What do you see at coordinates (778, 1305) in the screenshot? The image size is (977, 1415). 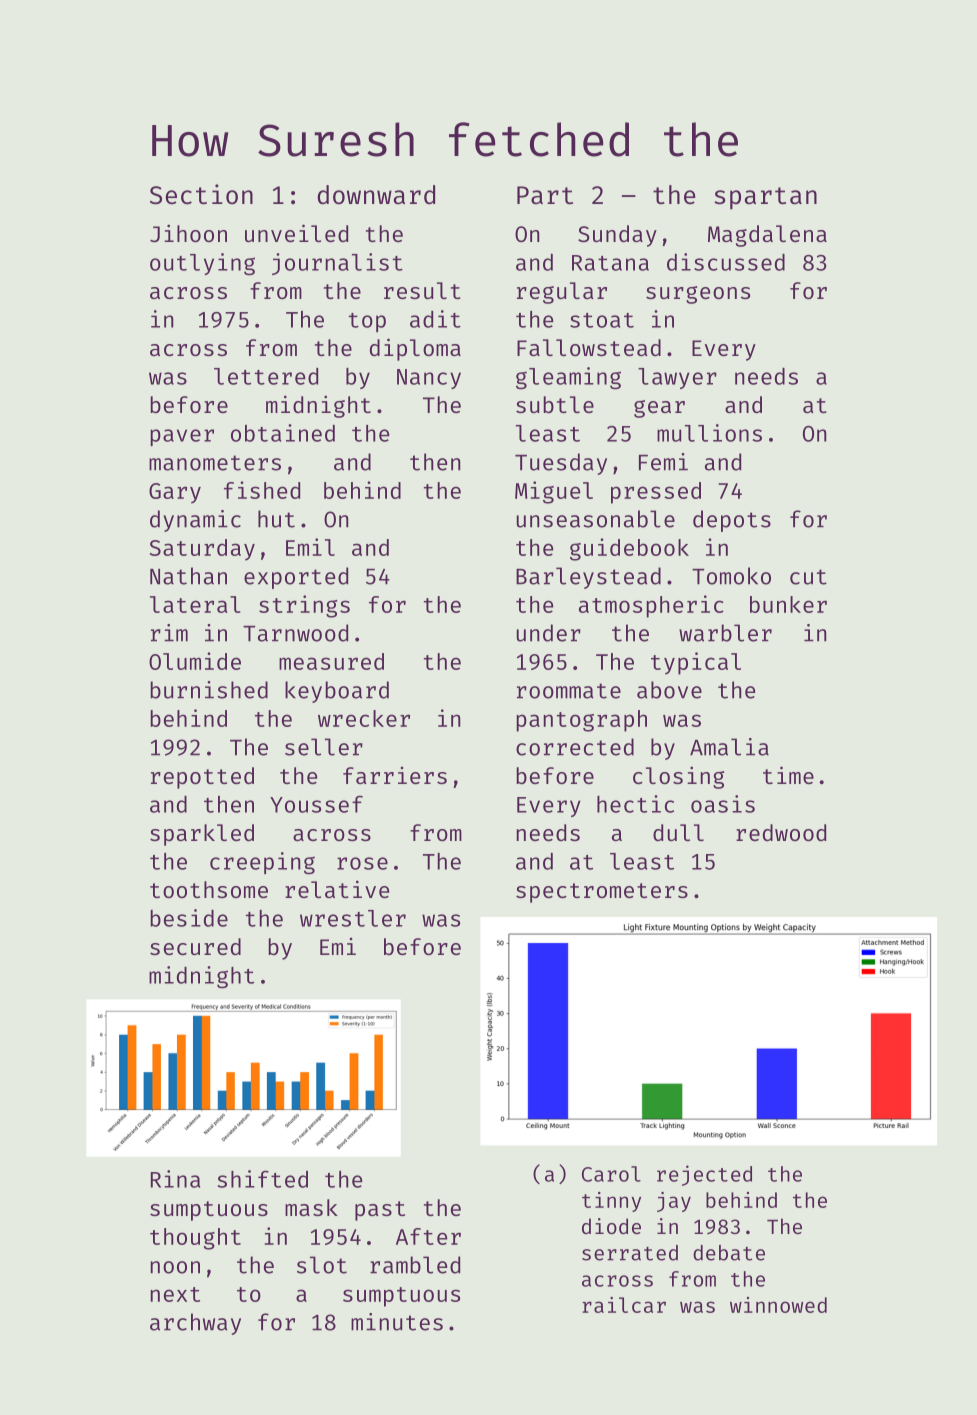 I see `winnowed` at bounding box center [778, 1305].
